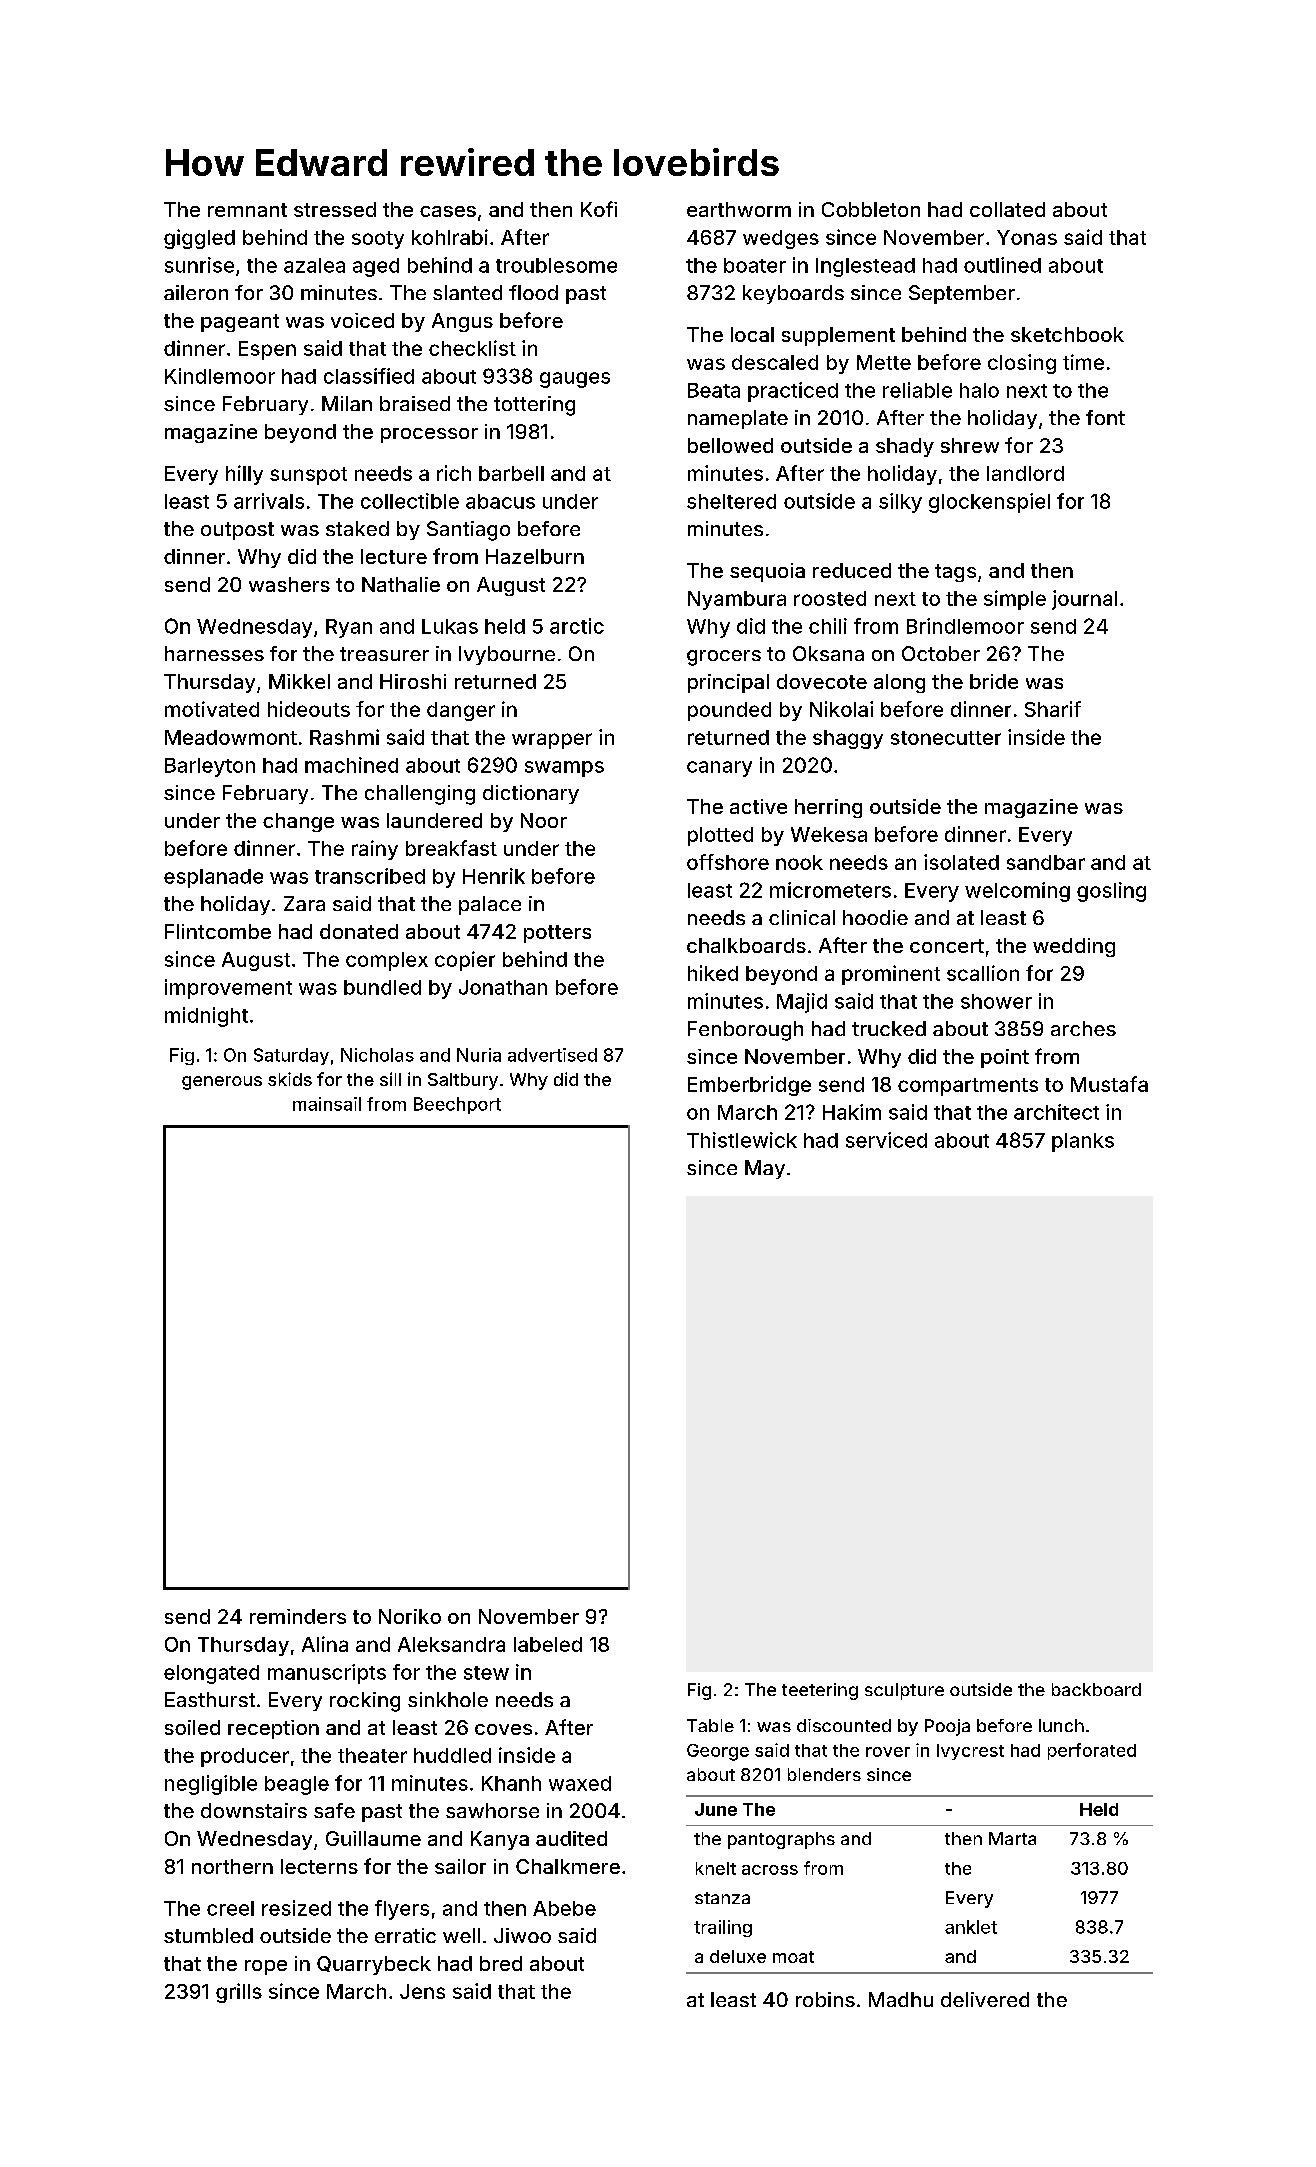  Describe the element at coordinates (739, 209) in the document. I see `earthworm` at that location.
